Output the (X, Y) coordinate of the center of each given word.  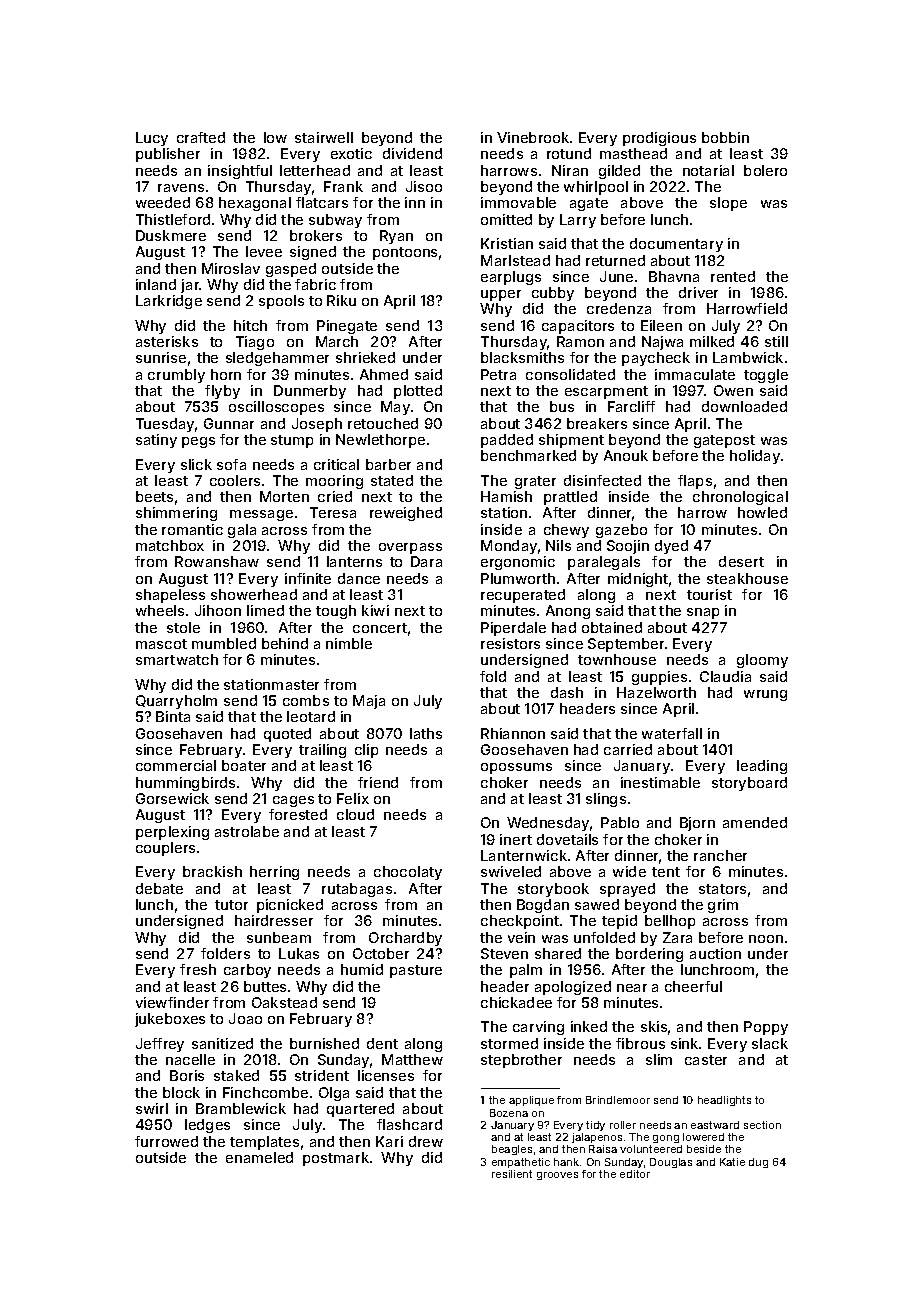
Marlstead (515, 260)
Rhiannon (513, 733)
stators (722, 889)
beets (154, 496)
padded (507, 441)
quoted (287, 735)
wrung (765, 695)
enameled (259, 1157)
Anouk (626, 455)
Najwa (662, 343)
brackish (212, 871)
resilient (512, 1174)
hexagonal (255, 204)
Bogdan (543, 906)
